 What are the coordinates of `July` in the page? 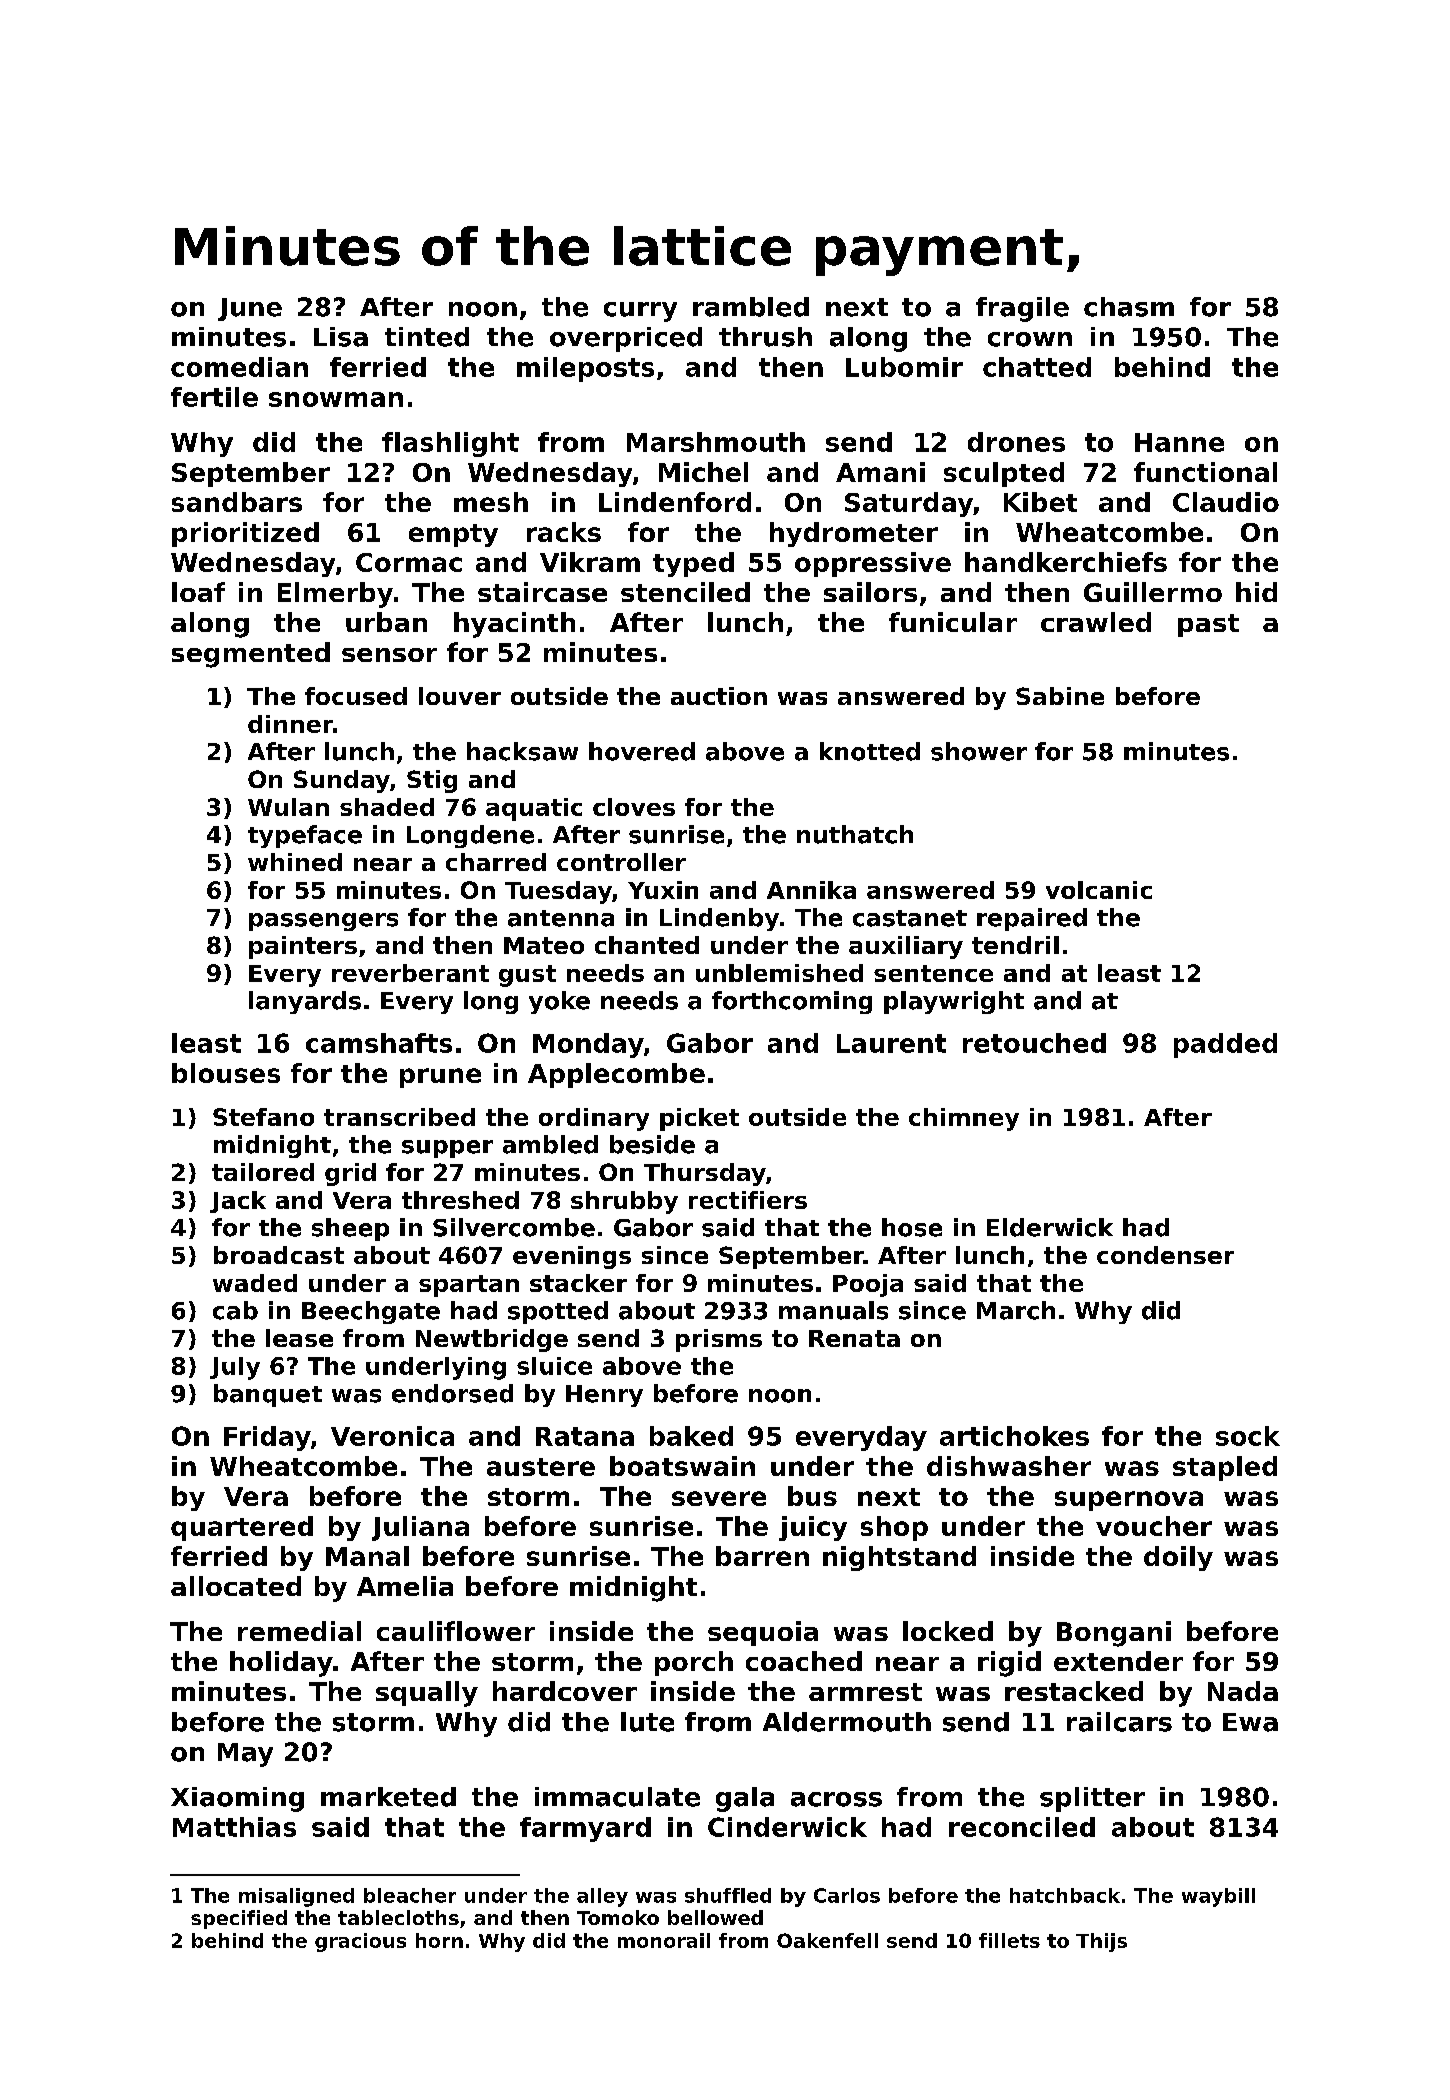 It's located at (235, 1368).
